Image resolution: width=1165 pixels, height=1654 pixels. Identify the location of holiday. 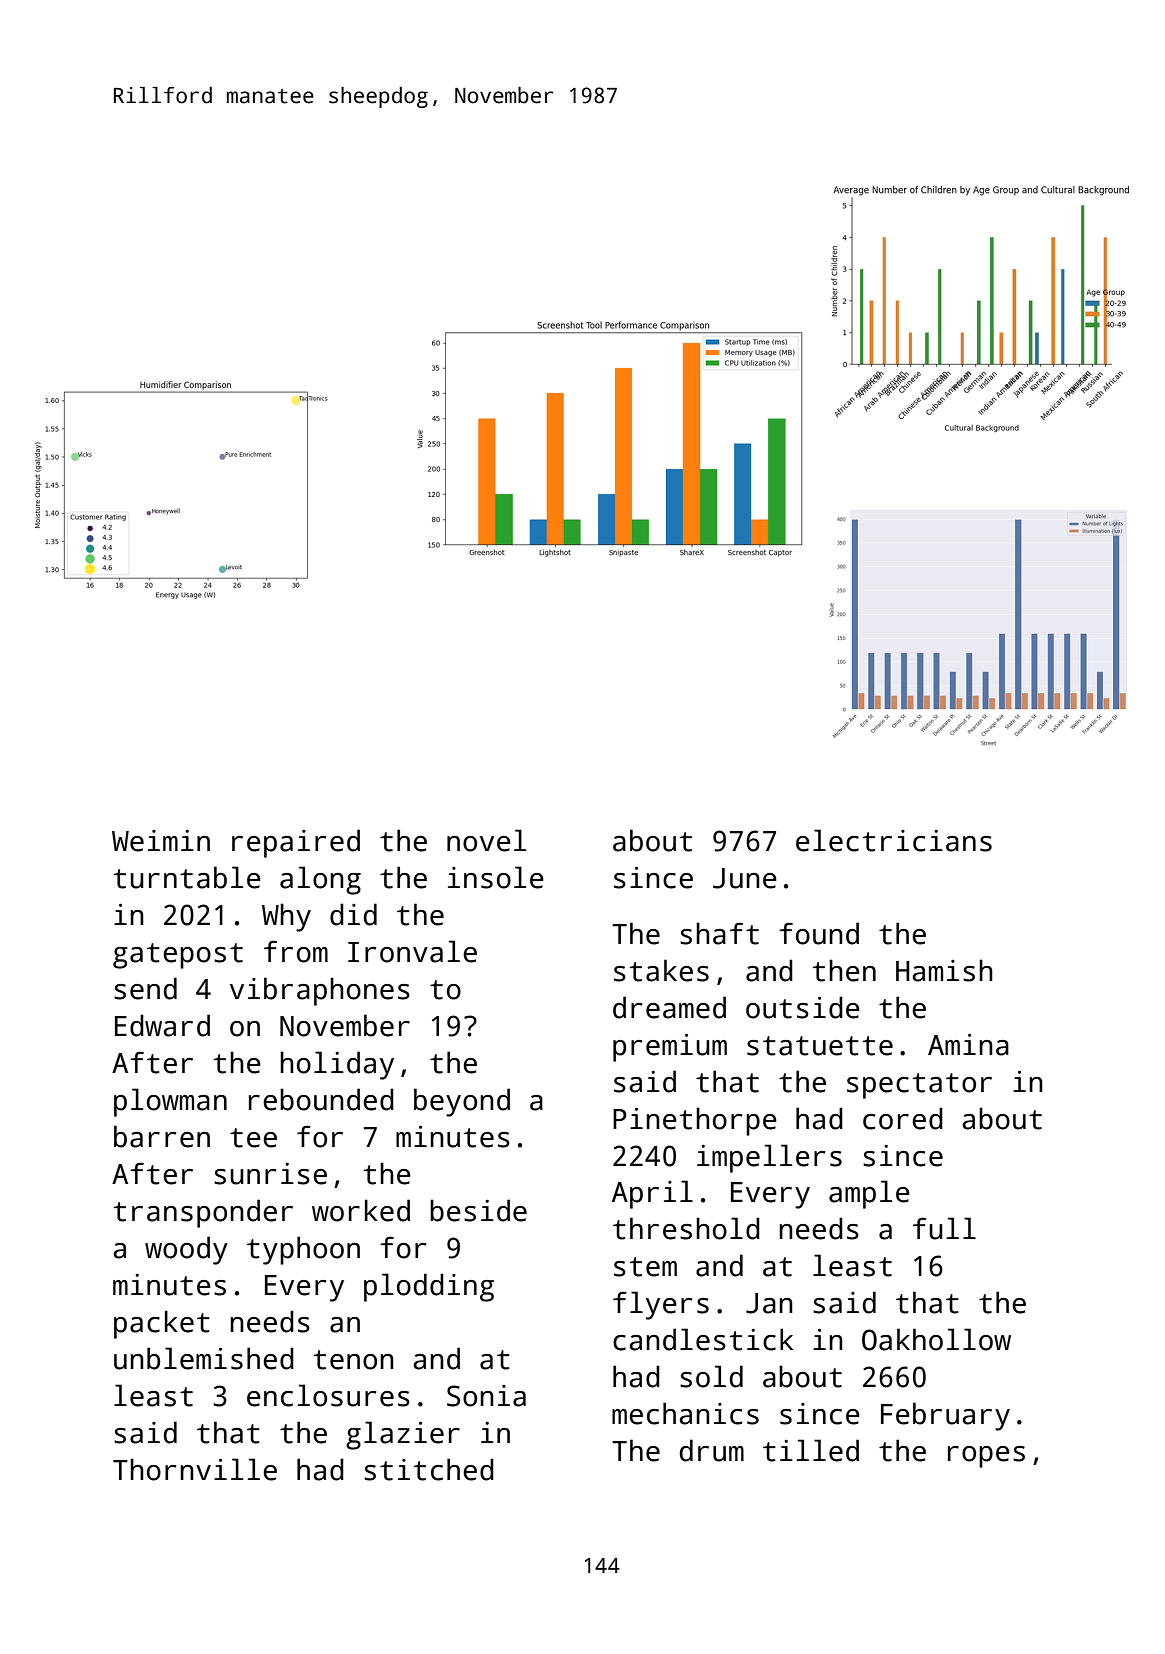
(337, 1065).
